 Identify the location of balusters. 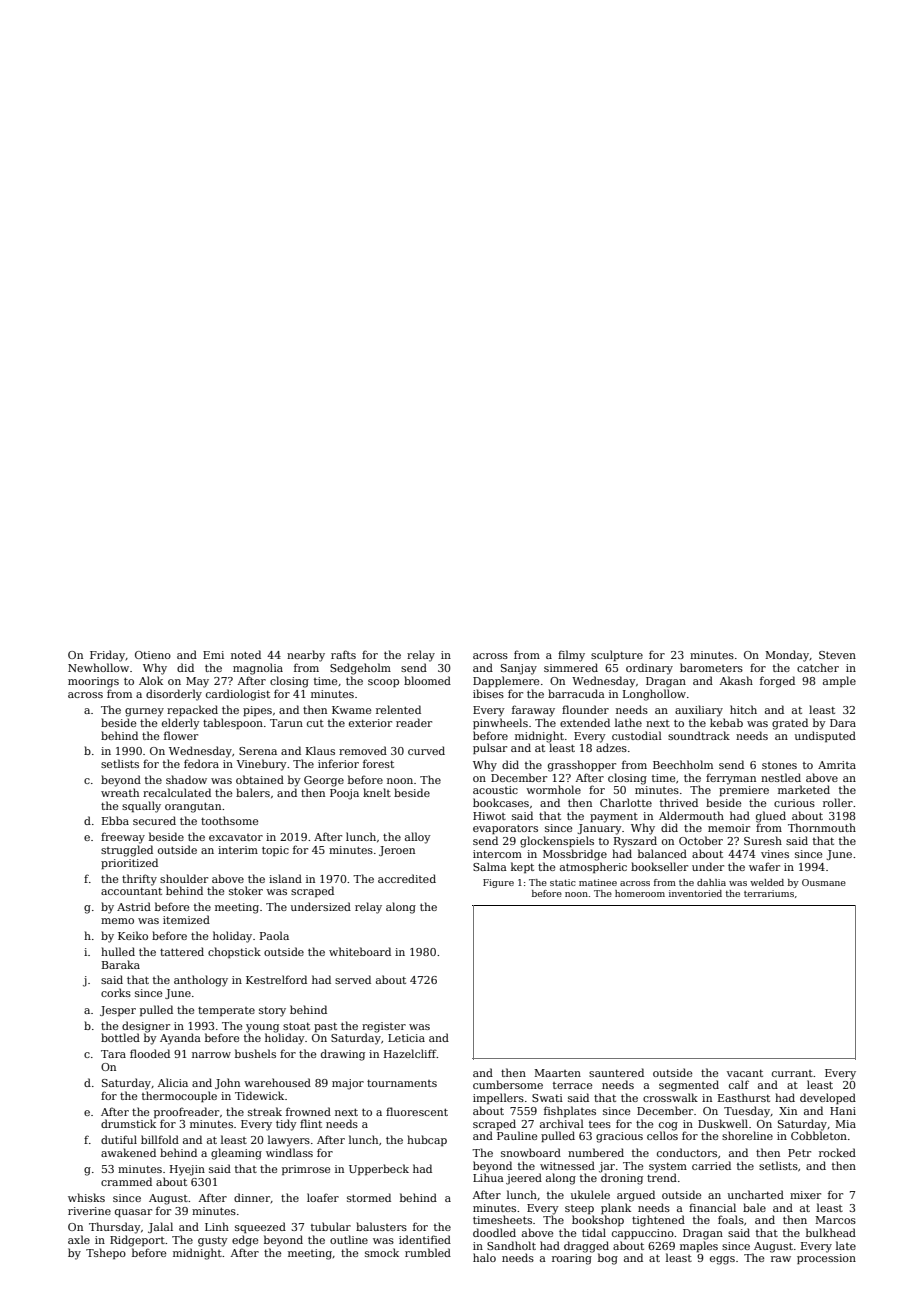
(381, 1226).
